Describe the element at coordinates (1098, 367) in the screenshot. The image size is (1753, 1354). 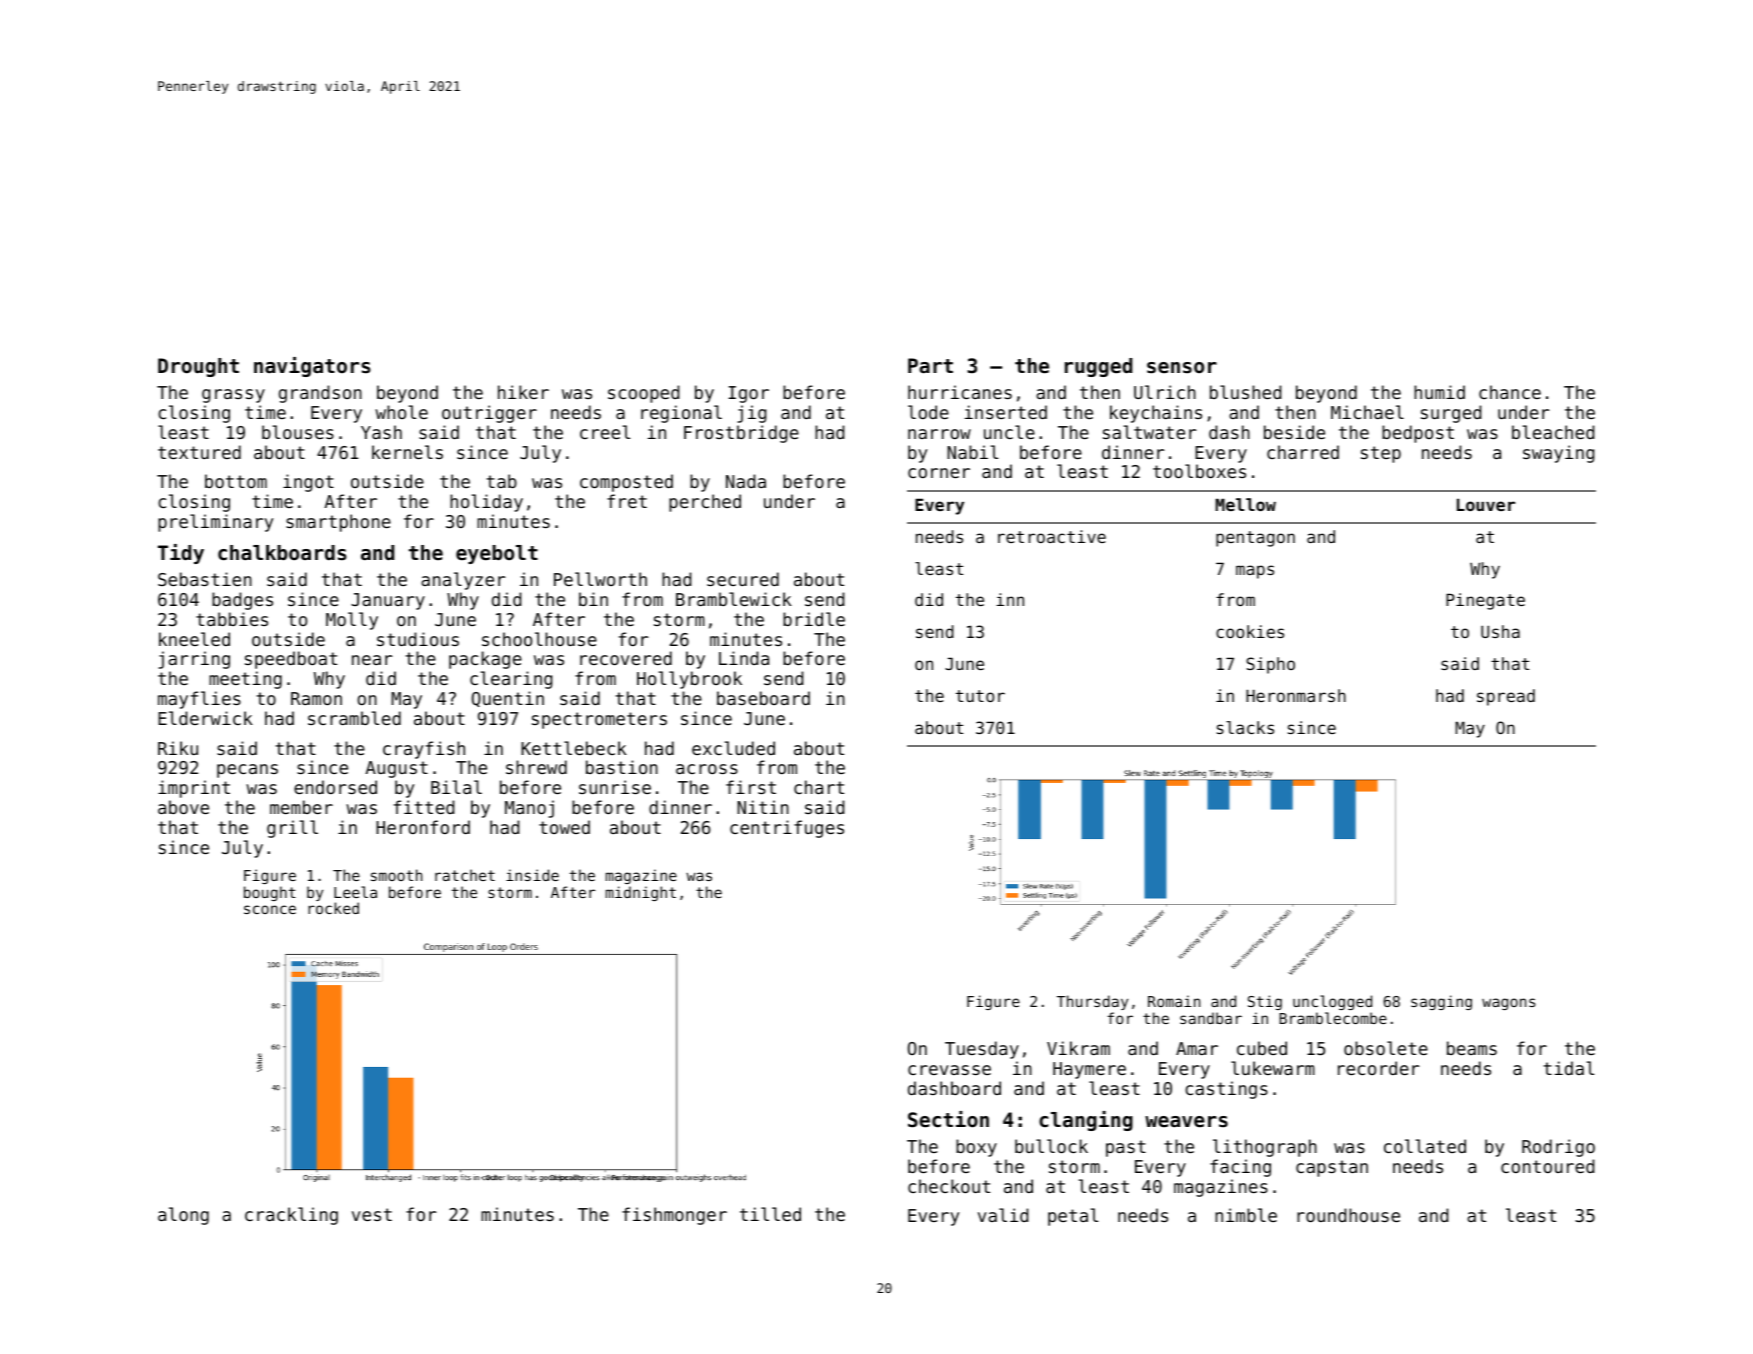
I see `rugged` at that location.
